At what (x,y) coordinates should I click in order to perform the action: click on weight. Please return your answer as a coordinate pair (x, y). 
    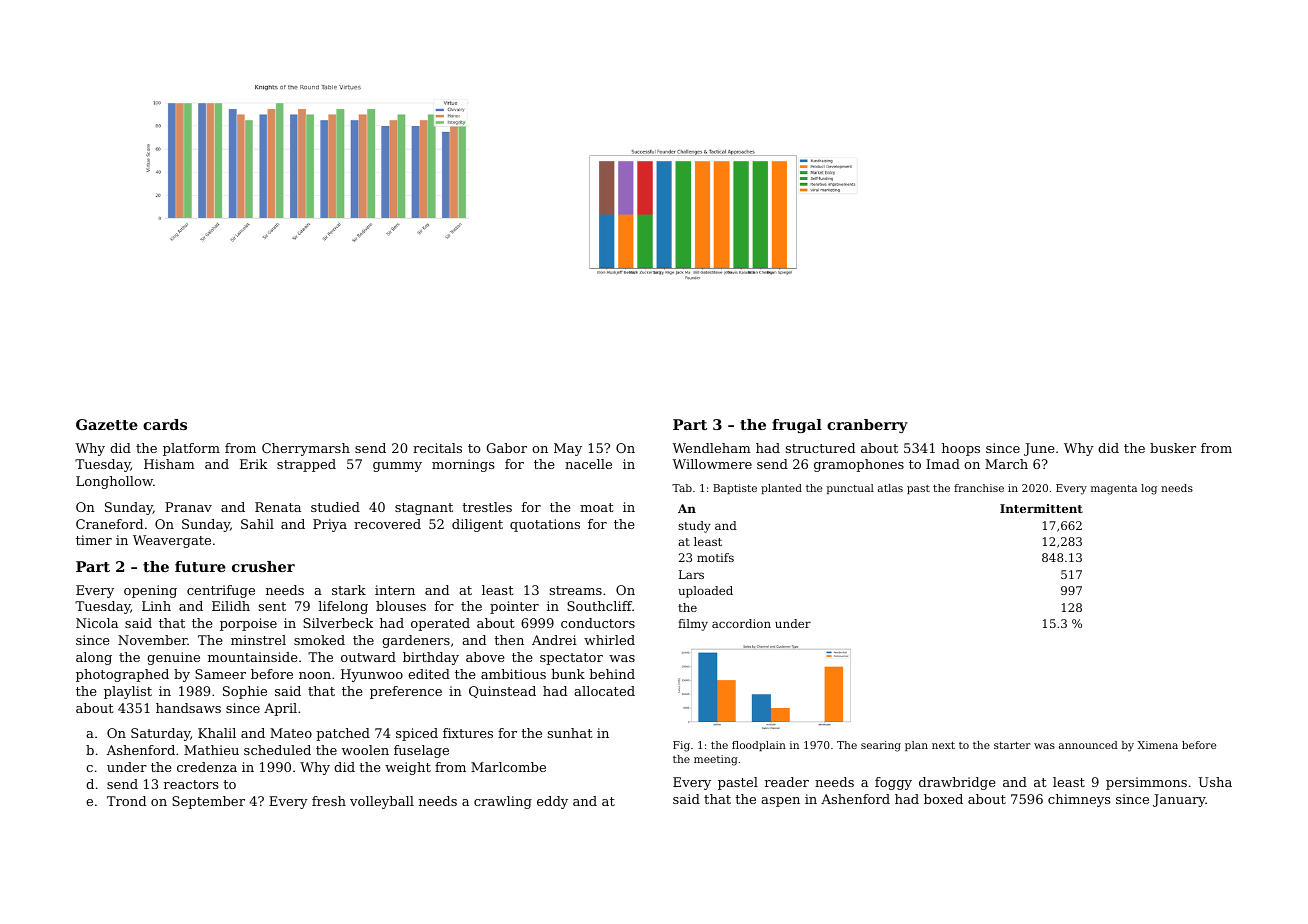
    Looking at the image, I should click on (408, 768).
